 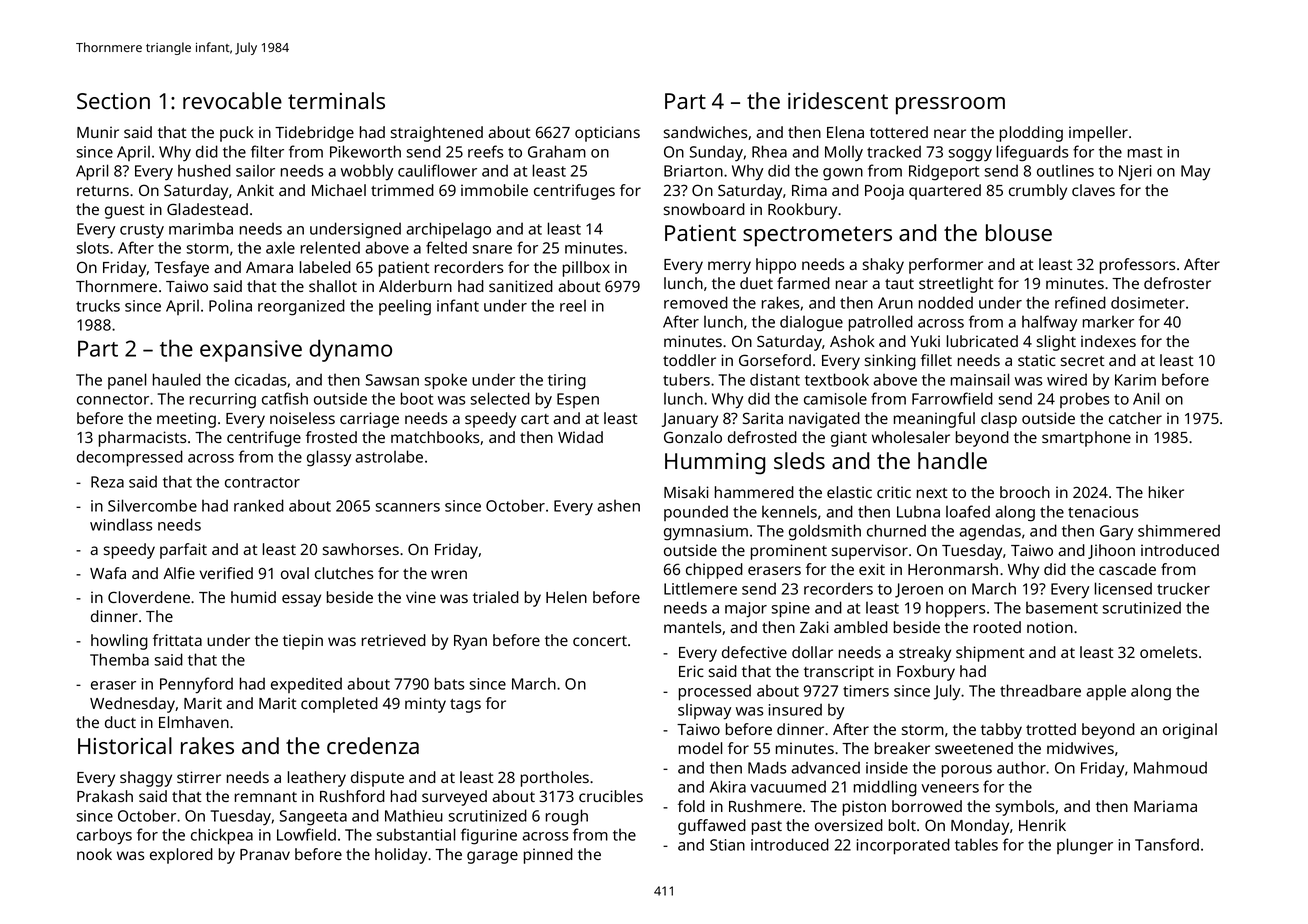 What do you see at coordinates (223, 401) in the screenshot?
I see `recurring` at bounding box center [223, 401].
